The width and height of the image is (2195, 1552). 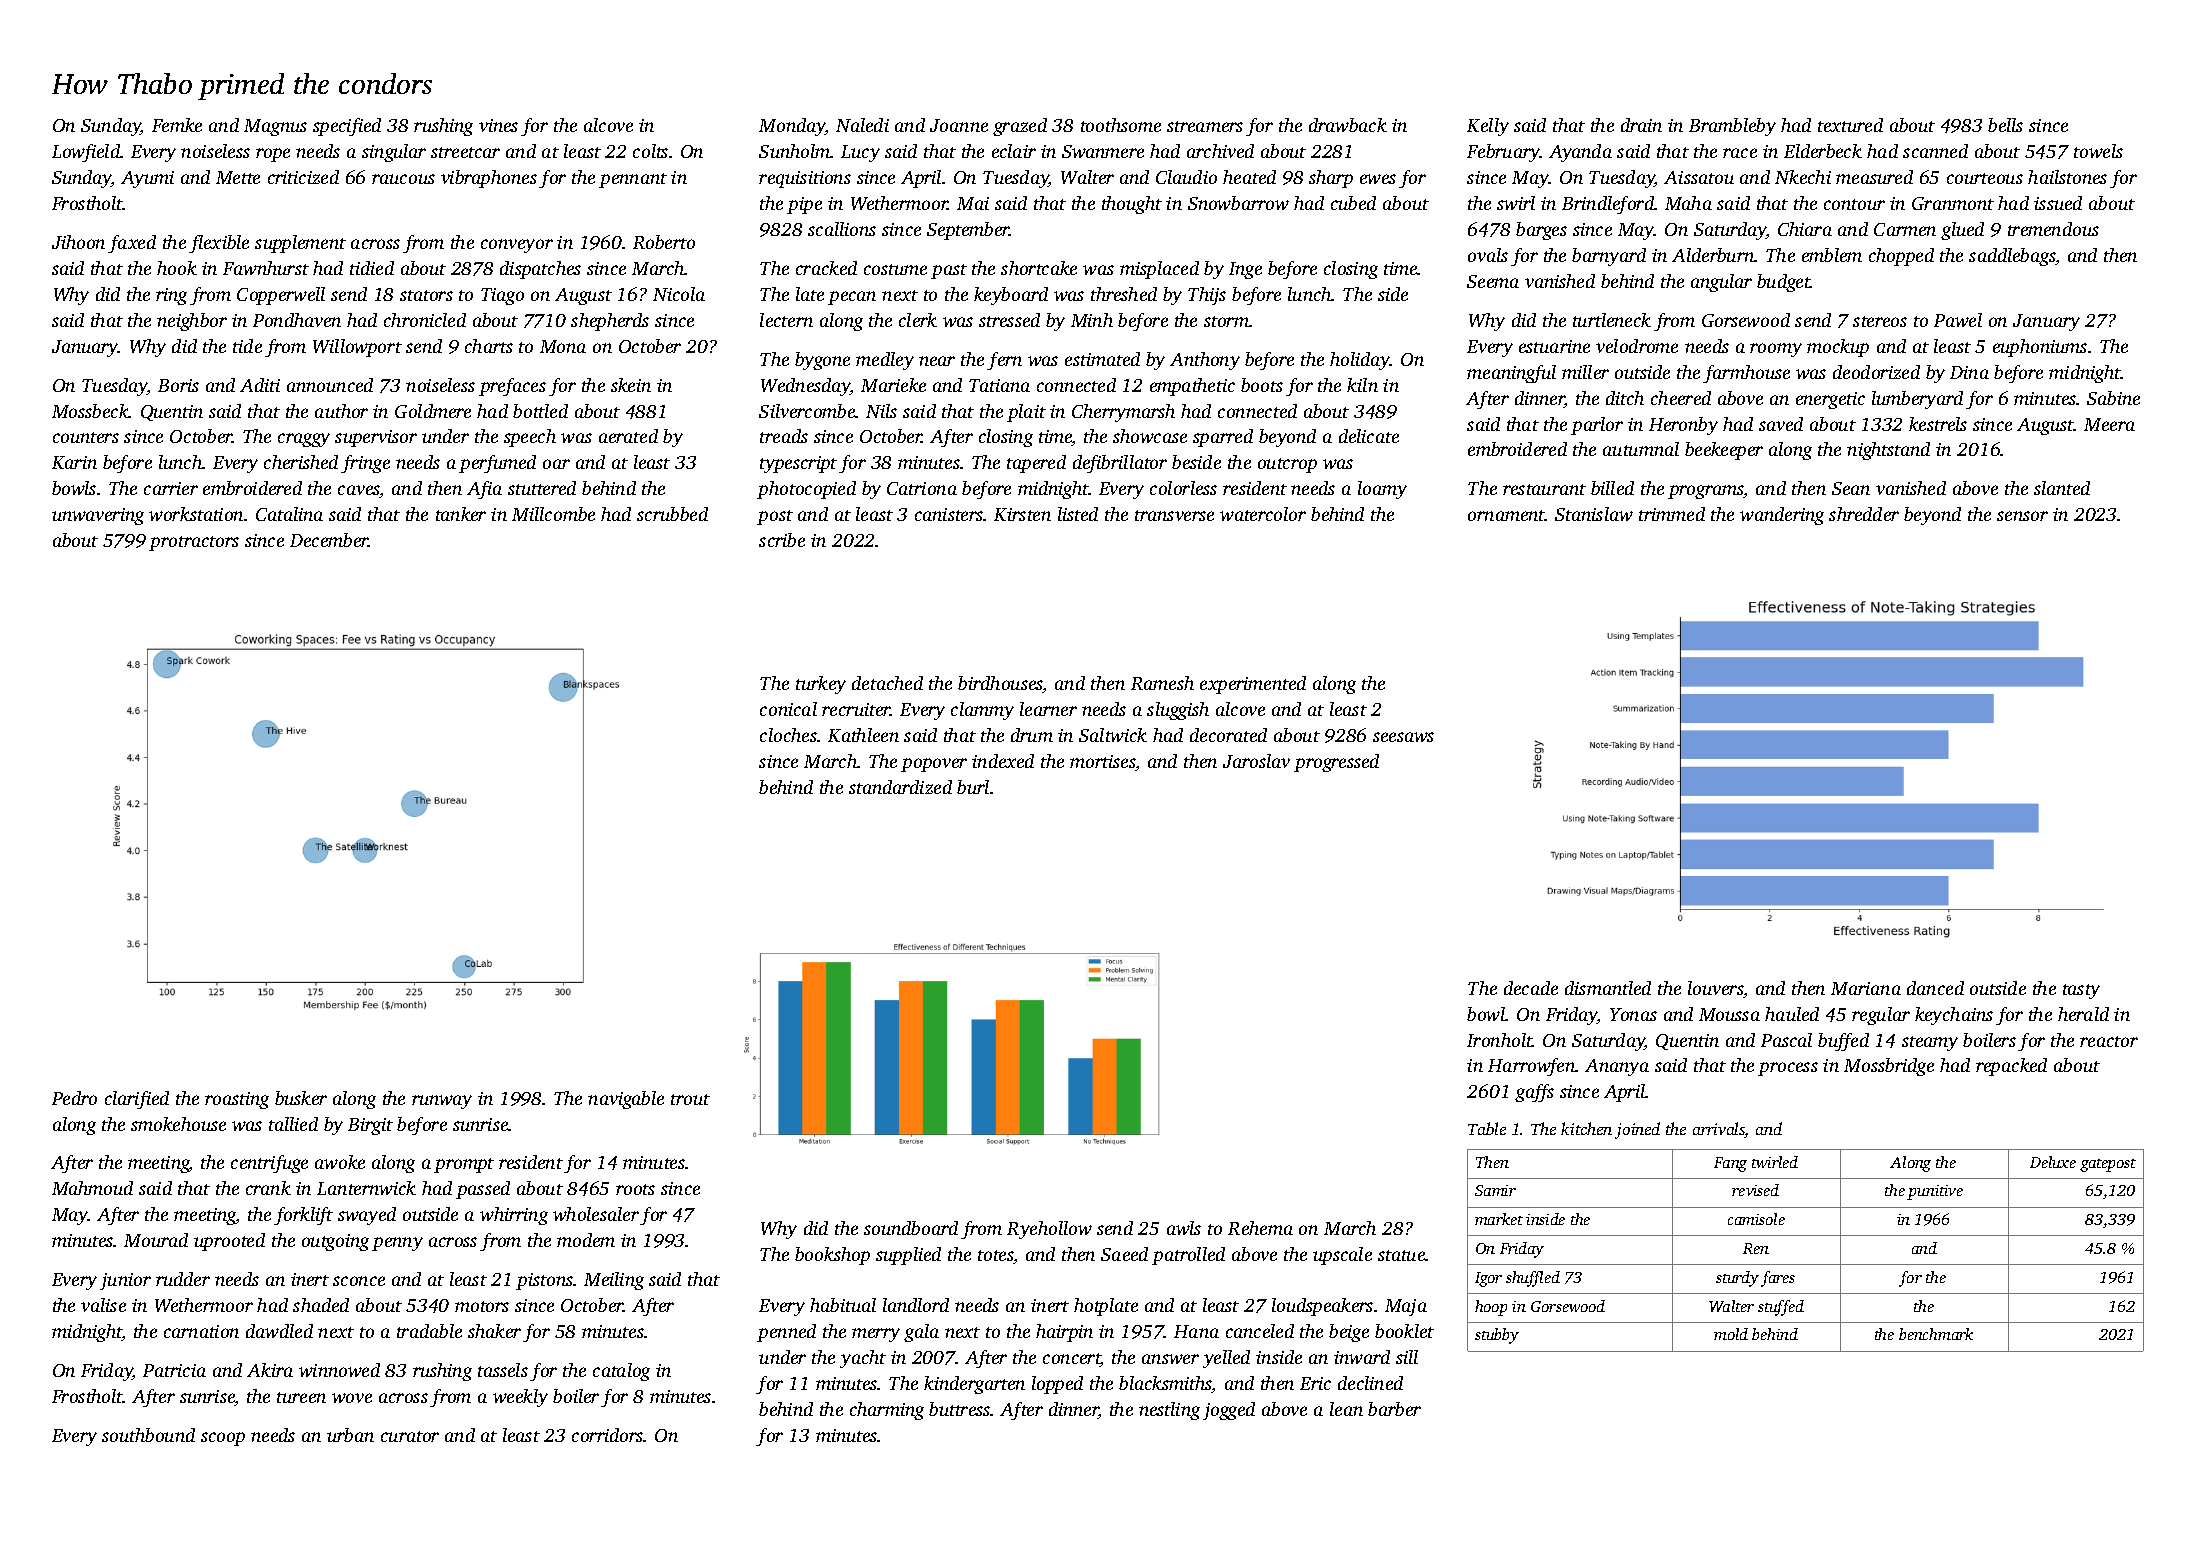 What do you see at coordinates (148, 1435) in the image?
I see `southbound` at bounding box center [148, 1435].
